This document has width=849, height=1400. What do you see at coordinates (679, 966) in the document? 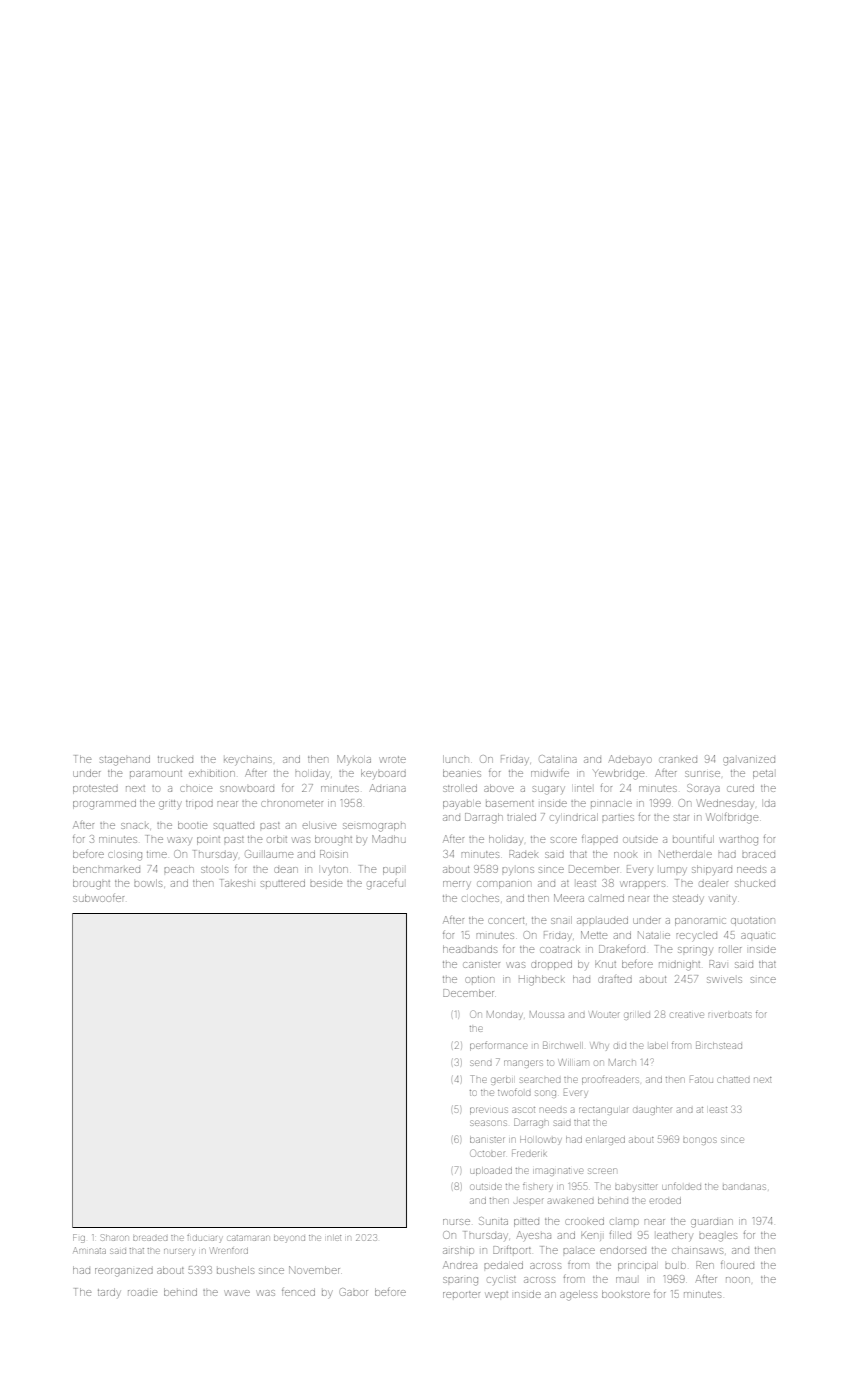
I see `midnight` at bounding box center [679, 966].
